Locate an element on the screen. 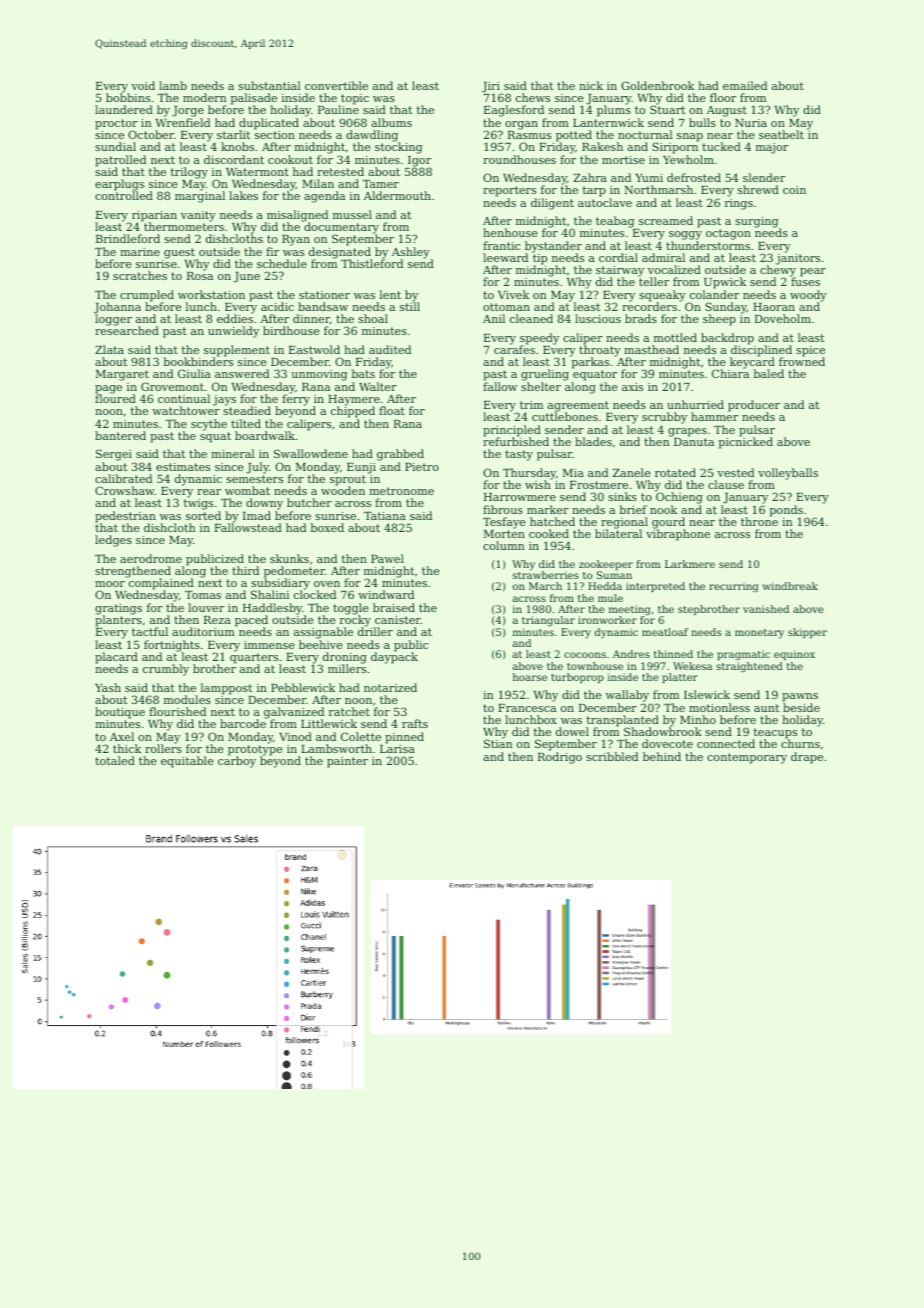 This screenshot has height=1308, width=924. Larkmere is located at coordinates (690, 564).
